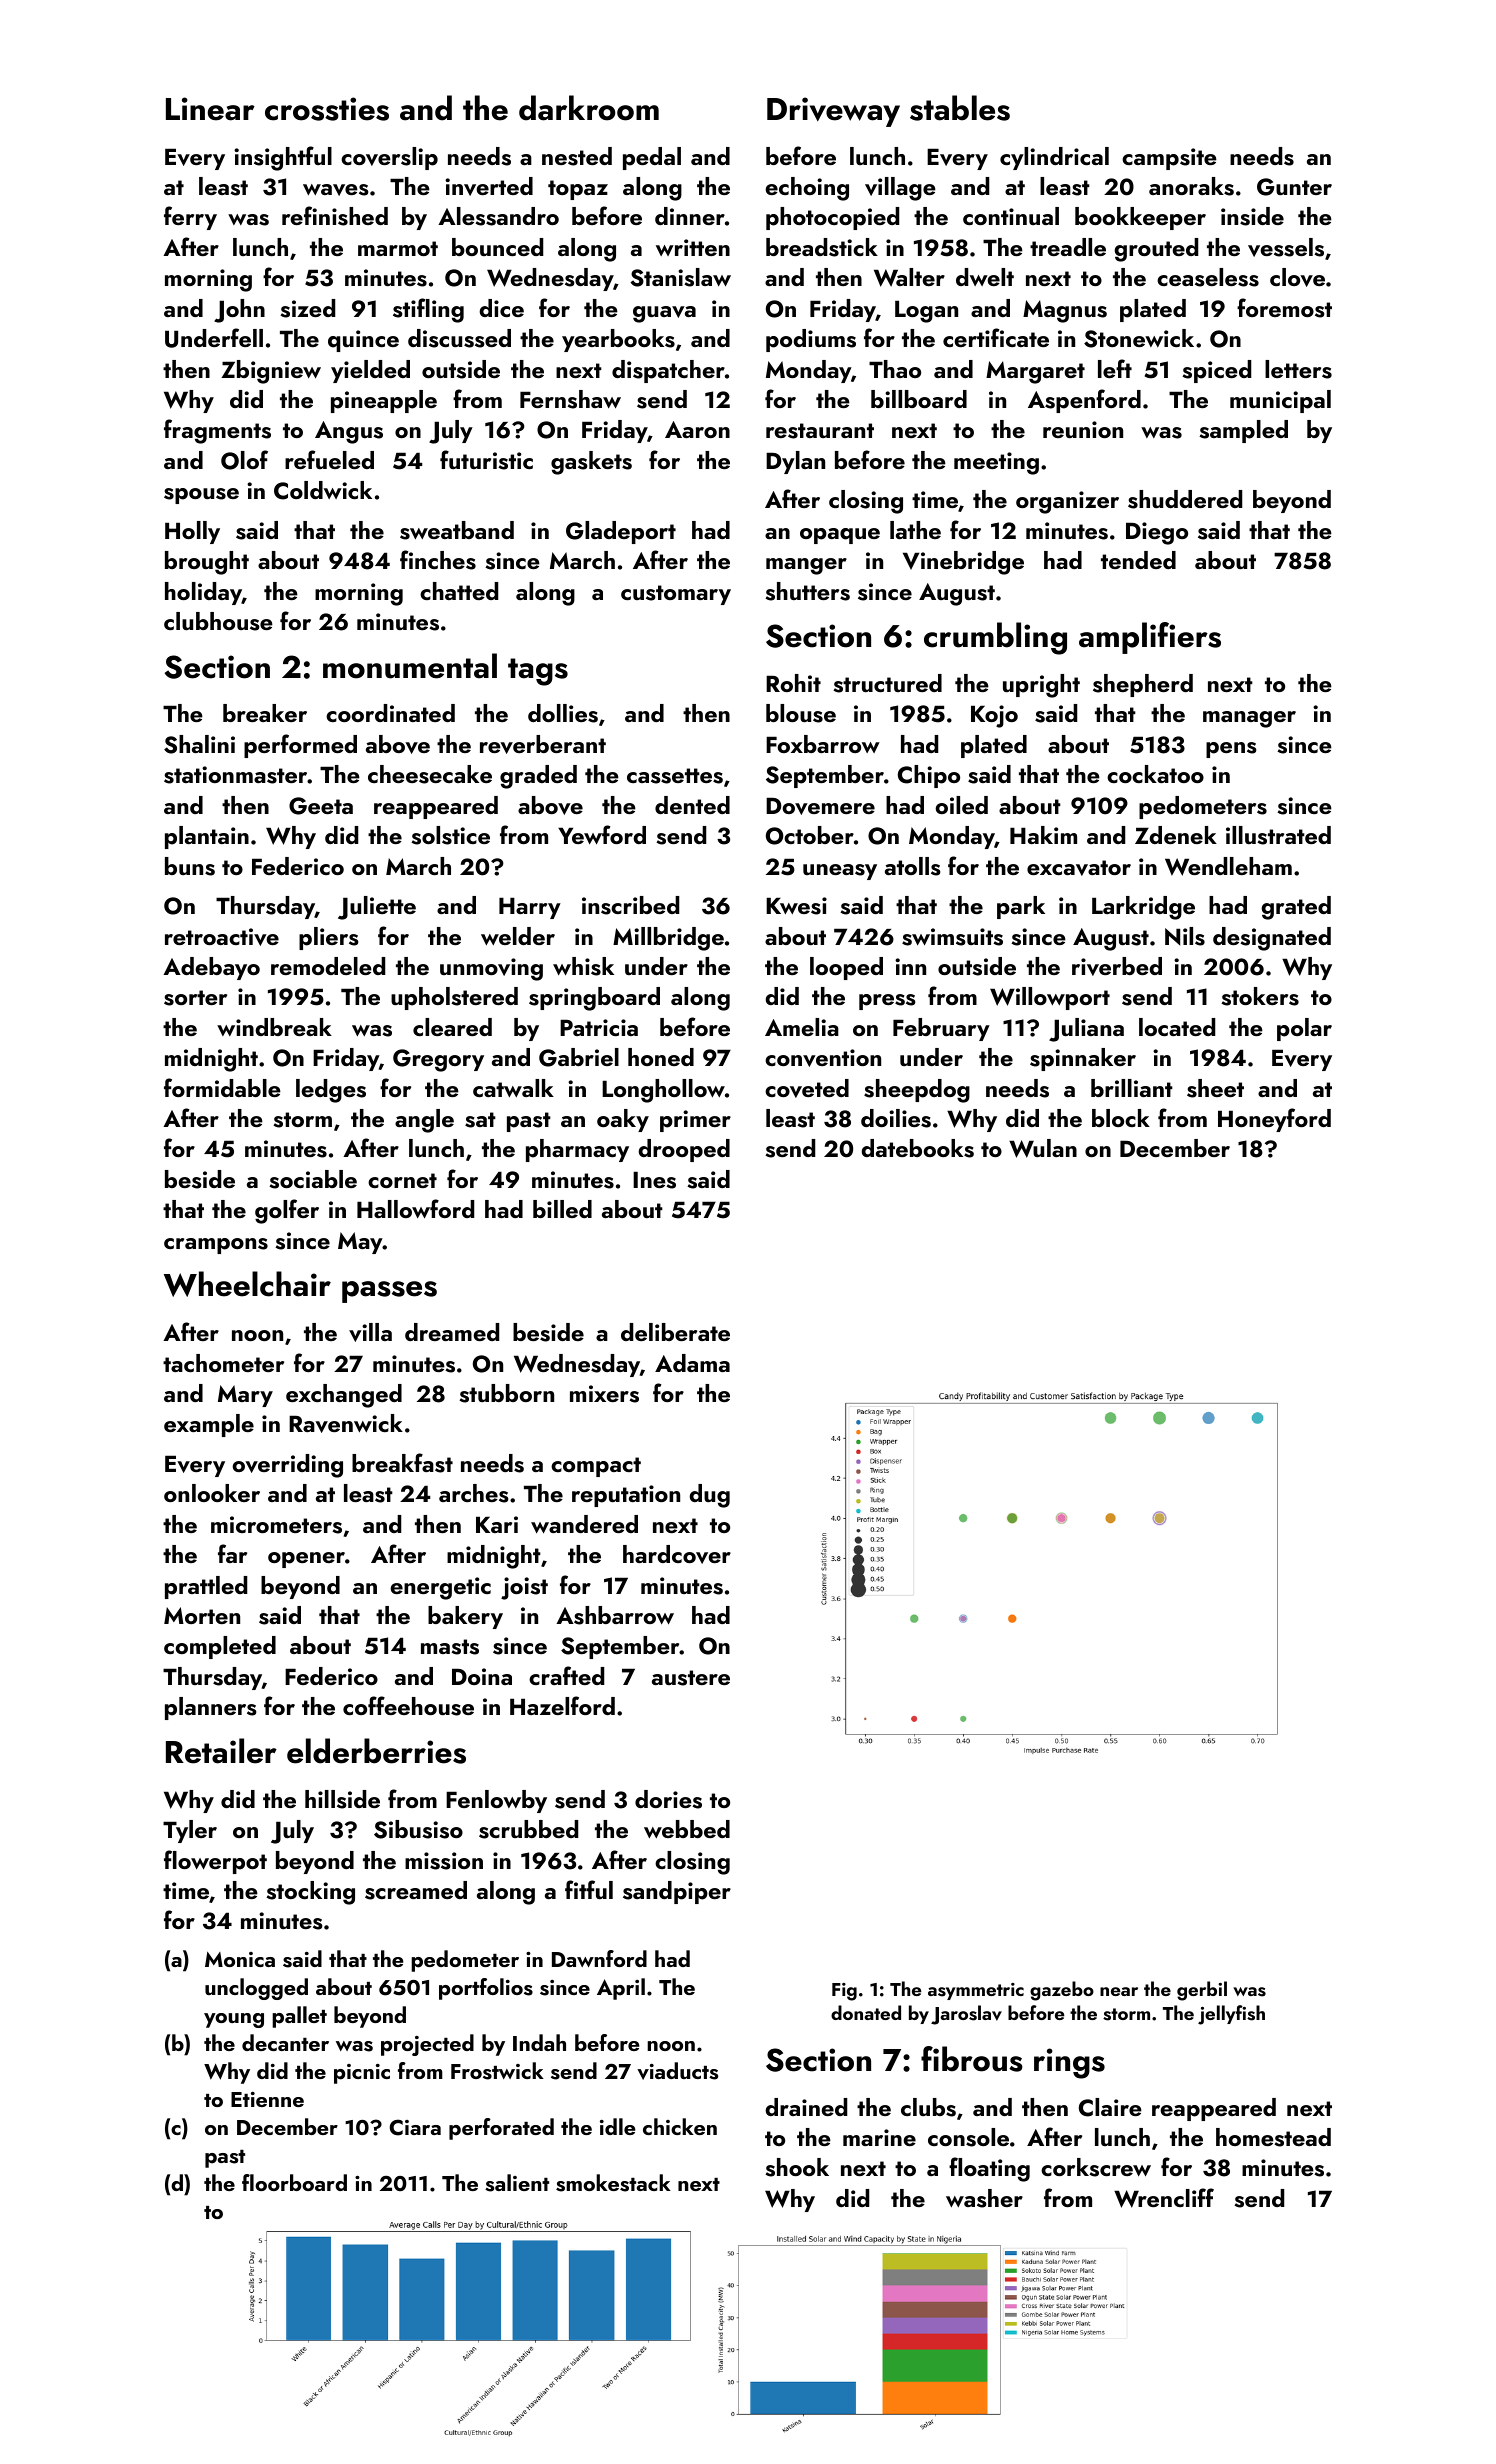 This screenshot has width=1496, height=2464. Describe the element at coordinates (190, 218) in the screenshot. I see `ferry` at that location.
